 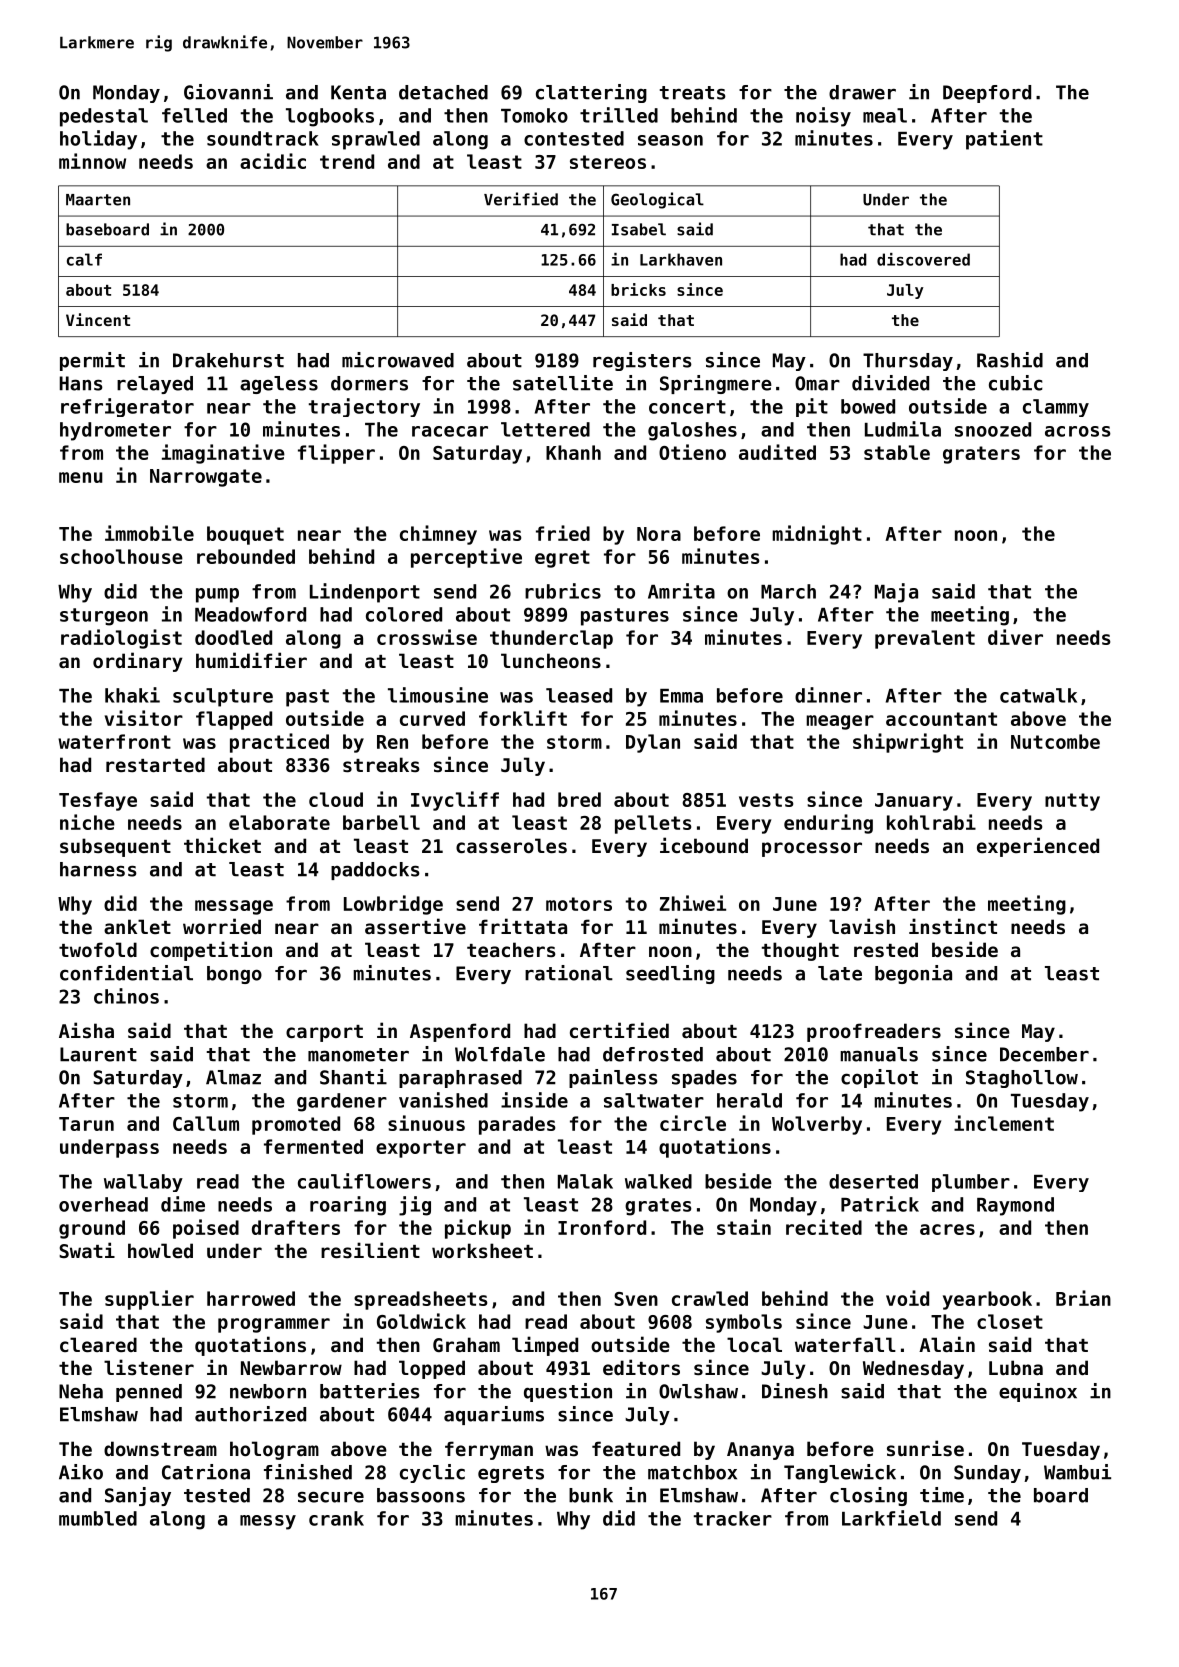 I want to click on seedling, so click(x=670, y=974).
